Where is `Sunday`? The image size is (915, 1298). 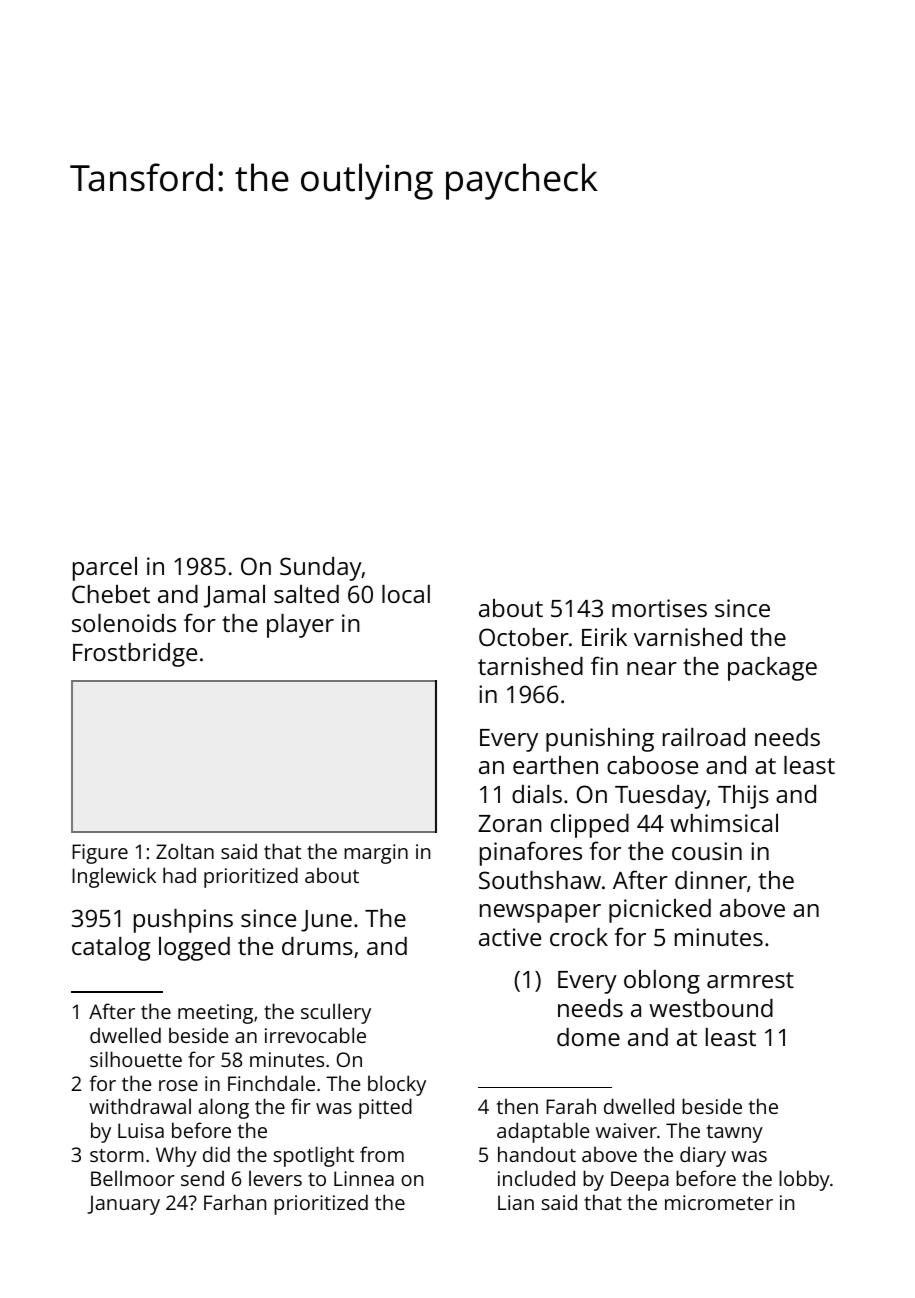 Sunday is located at coordinates (321, 569).
